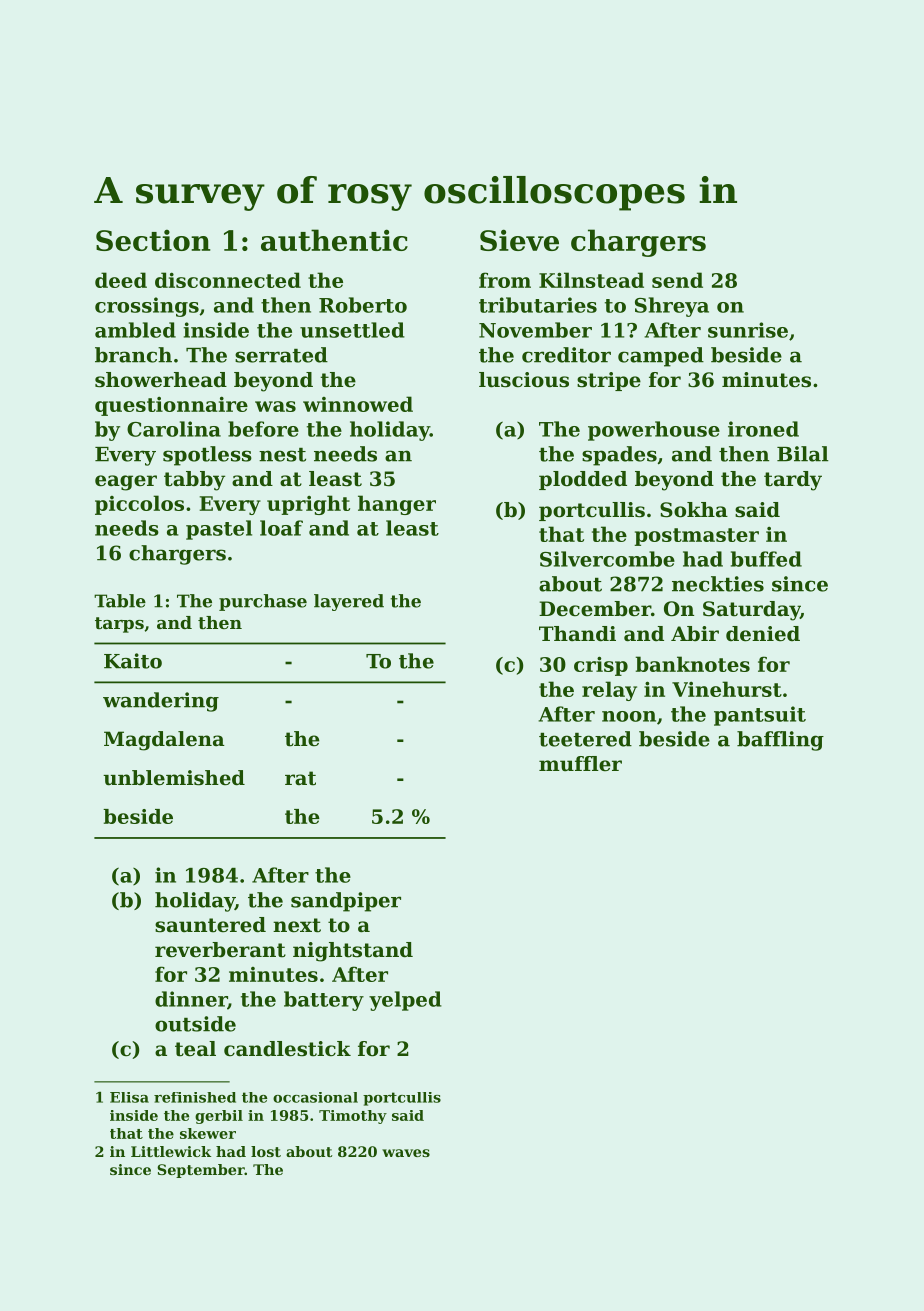 This screenshot has width=924, height=1311. I want to click on sunrise, so click(748, 330).
